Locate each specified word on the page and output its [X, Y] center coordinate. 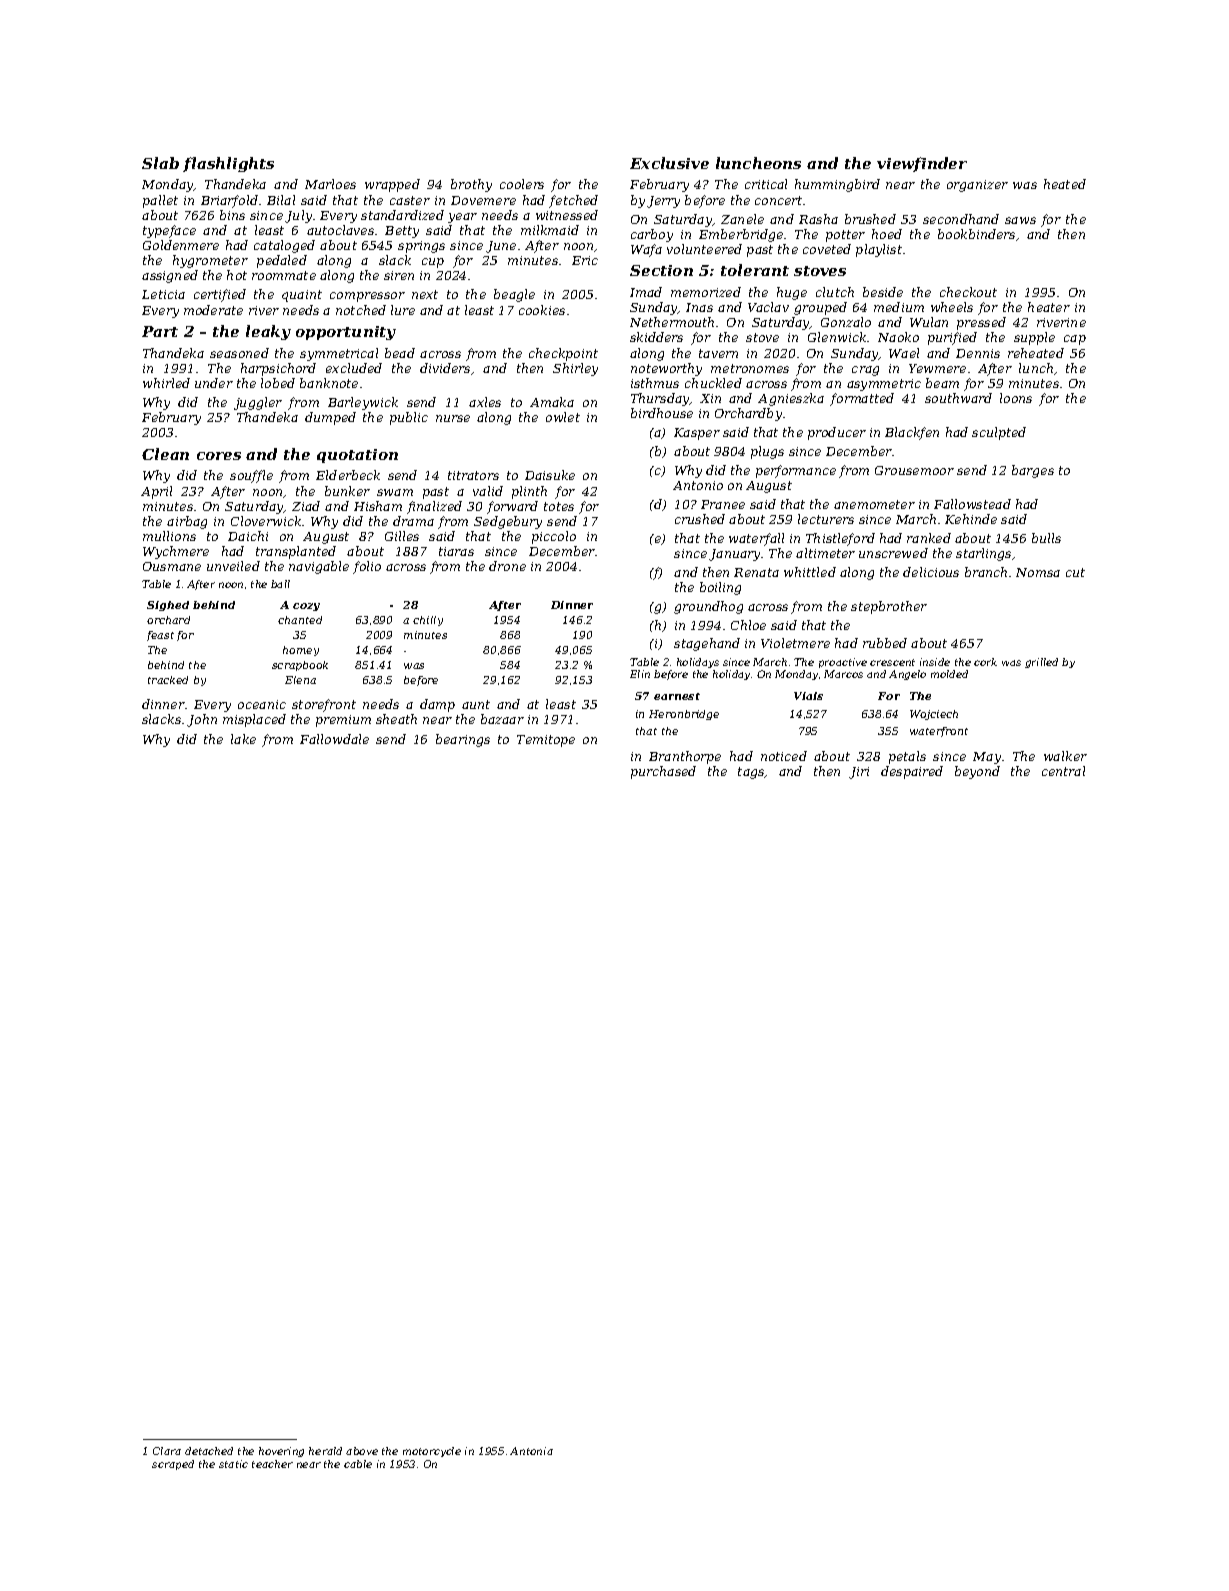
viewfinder [922, 164]
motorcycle [432, 1452]
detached [209, 1451]
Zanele [742, 219]
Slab [160, 163]
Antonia [531, 1451]
